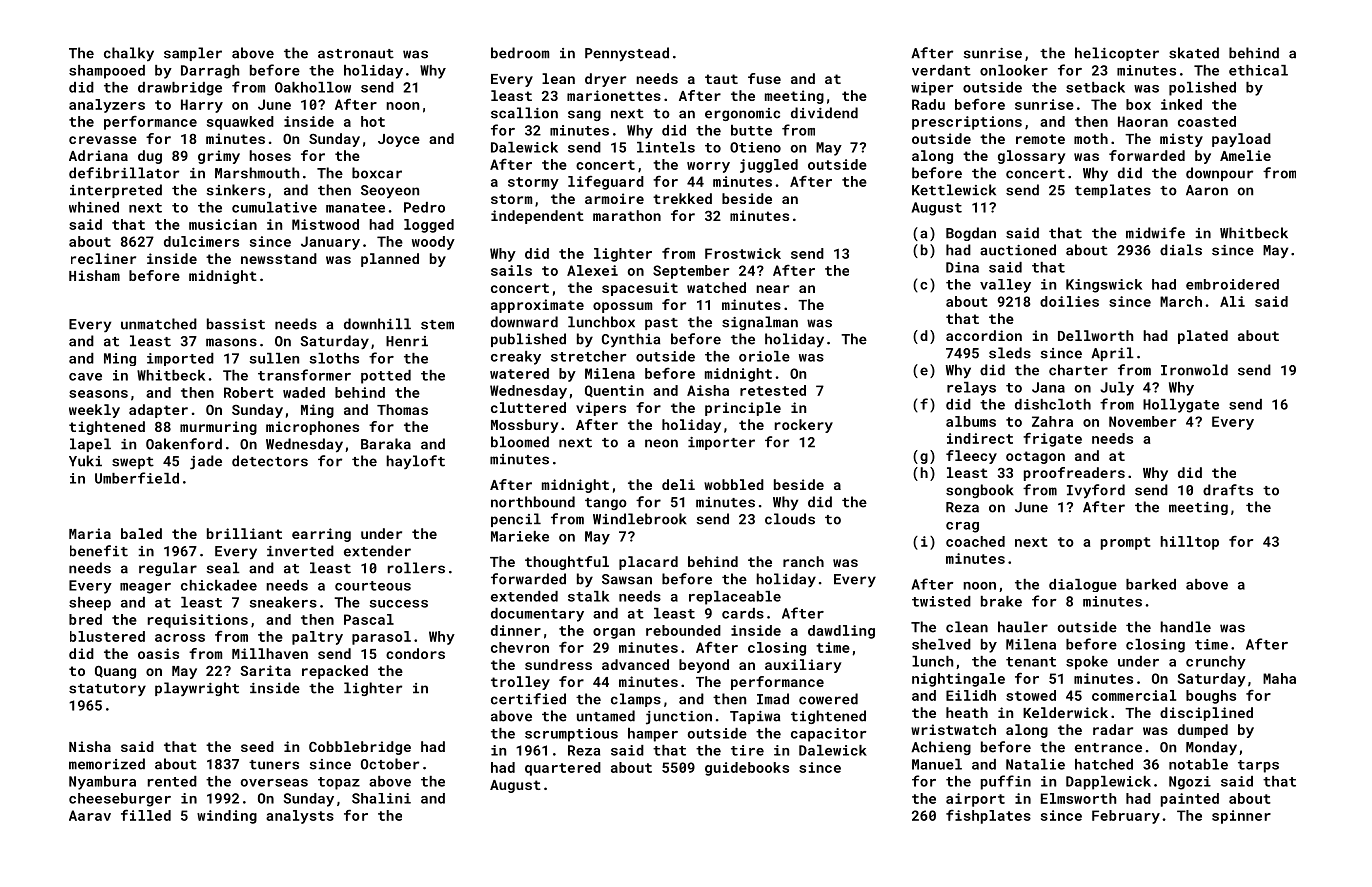  Describe the element at coordinates (1181, 301) in the screenshot. I see `March` at that location.
